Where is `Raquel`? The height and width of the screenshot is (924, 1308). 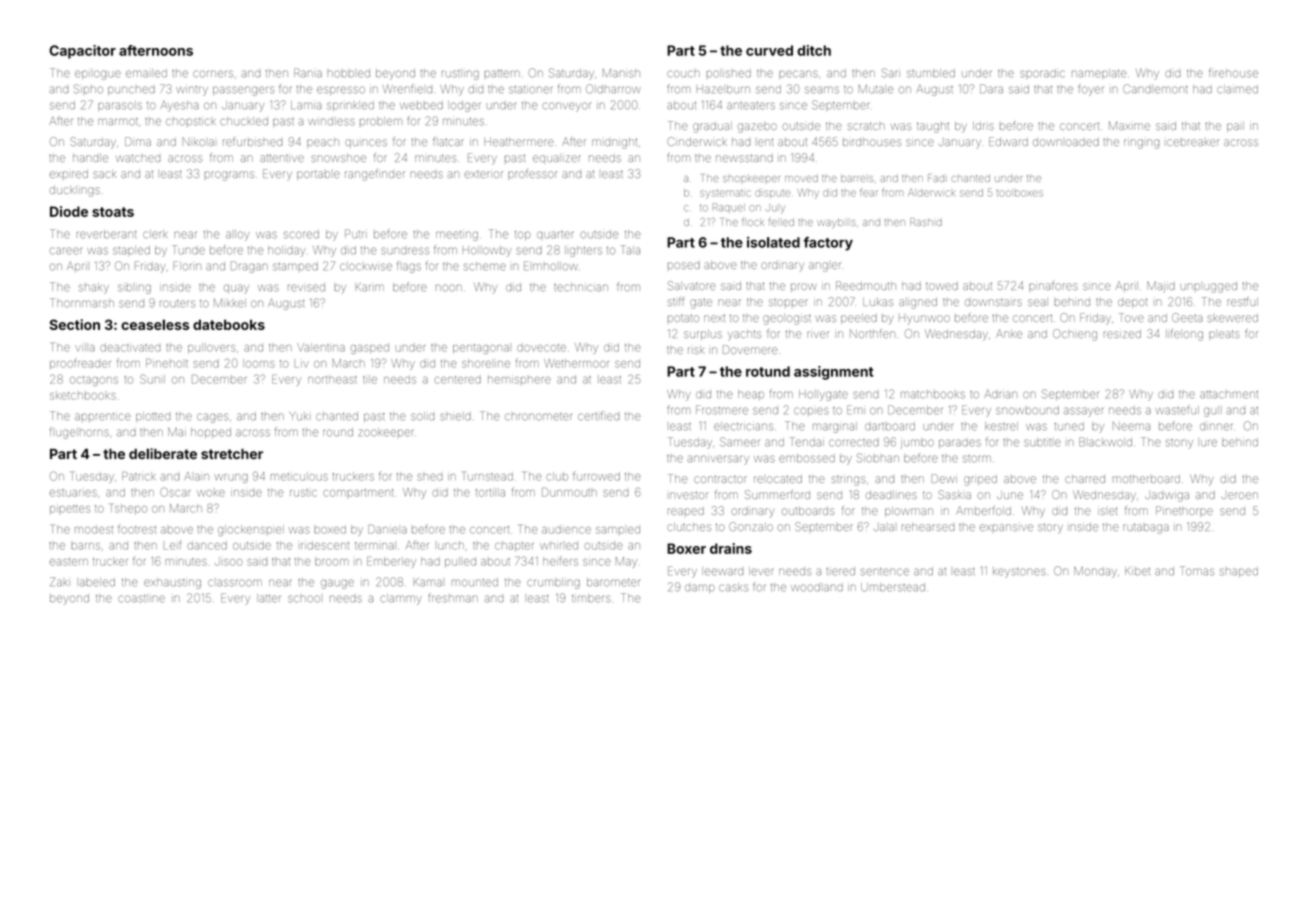 Raquel is located at coordinates (729, 208).
